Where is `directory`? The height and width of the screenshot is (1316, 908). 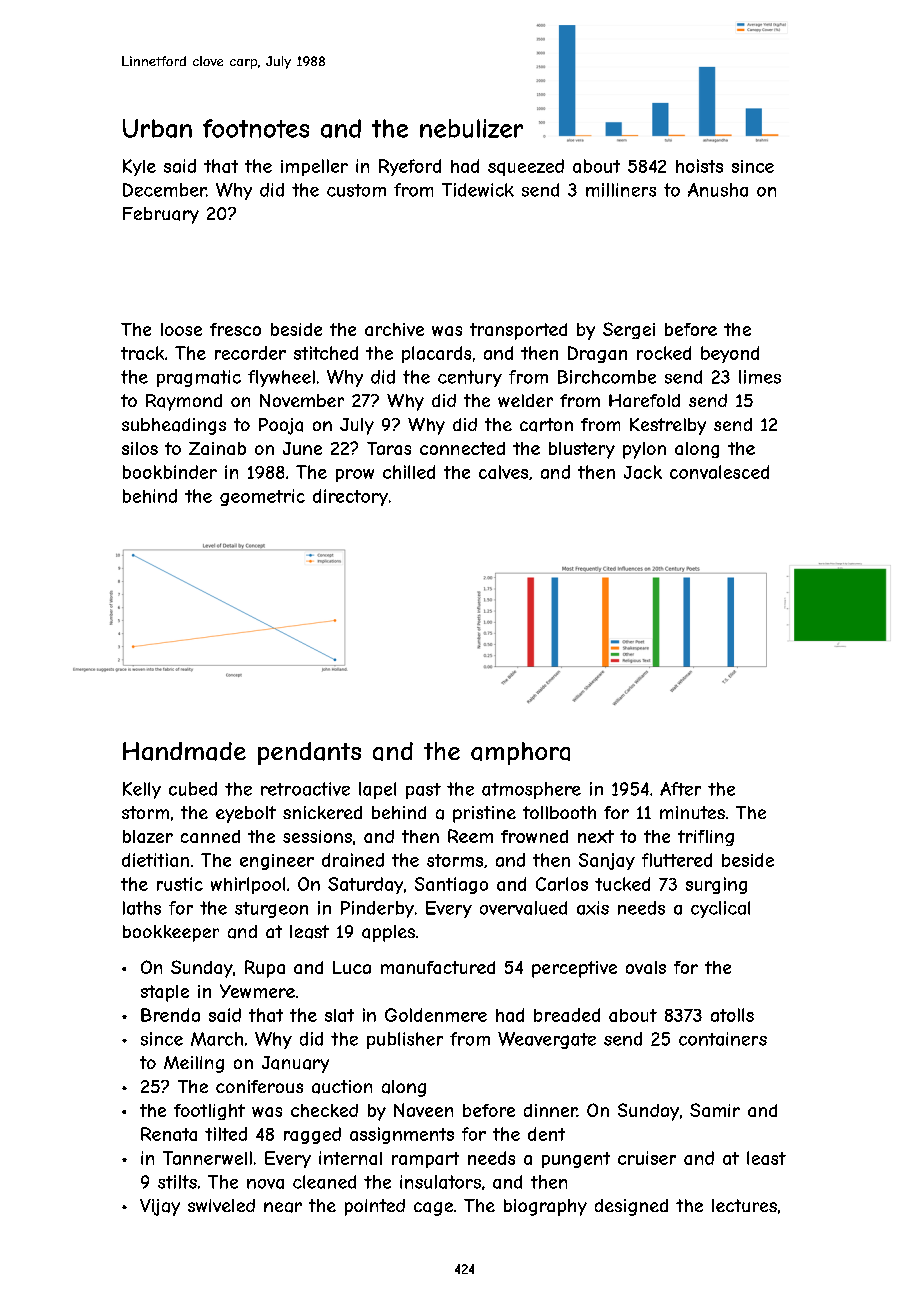
directory is located at coordinates (350, 497).
